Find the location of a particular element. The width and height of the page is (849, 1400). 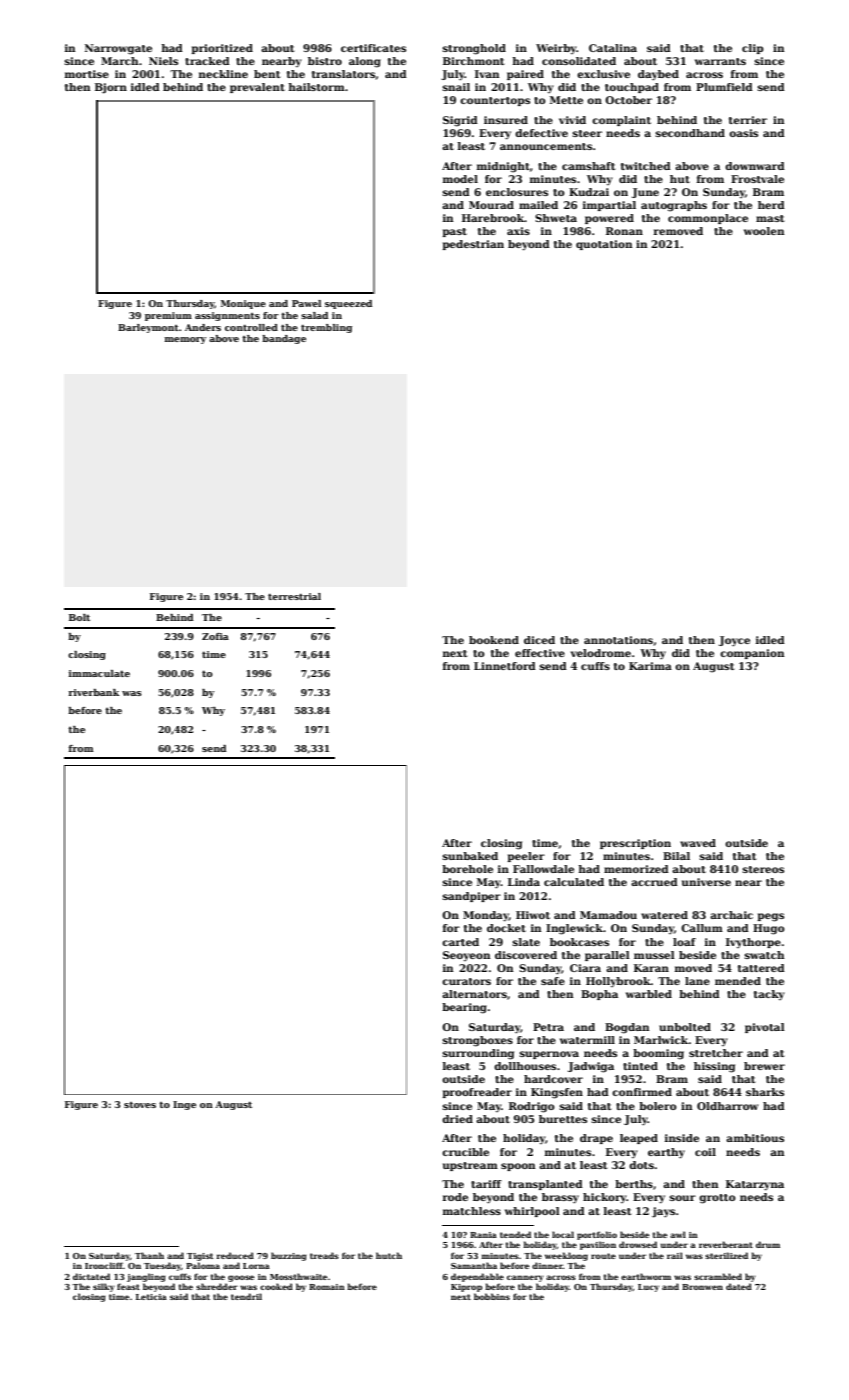

prioritized is located at coordinates (222, 49).
